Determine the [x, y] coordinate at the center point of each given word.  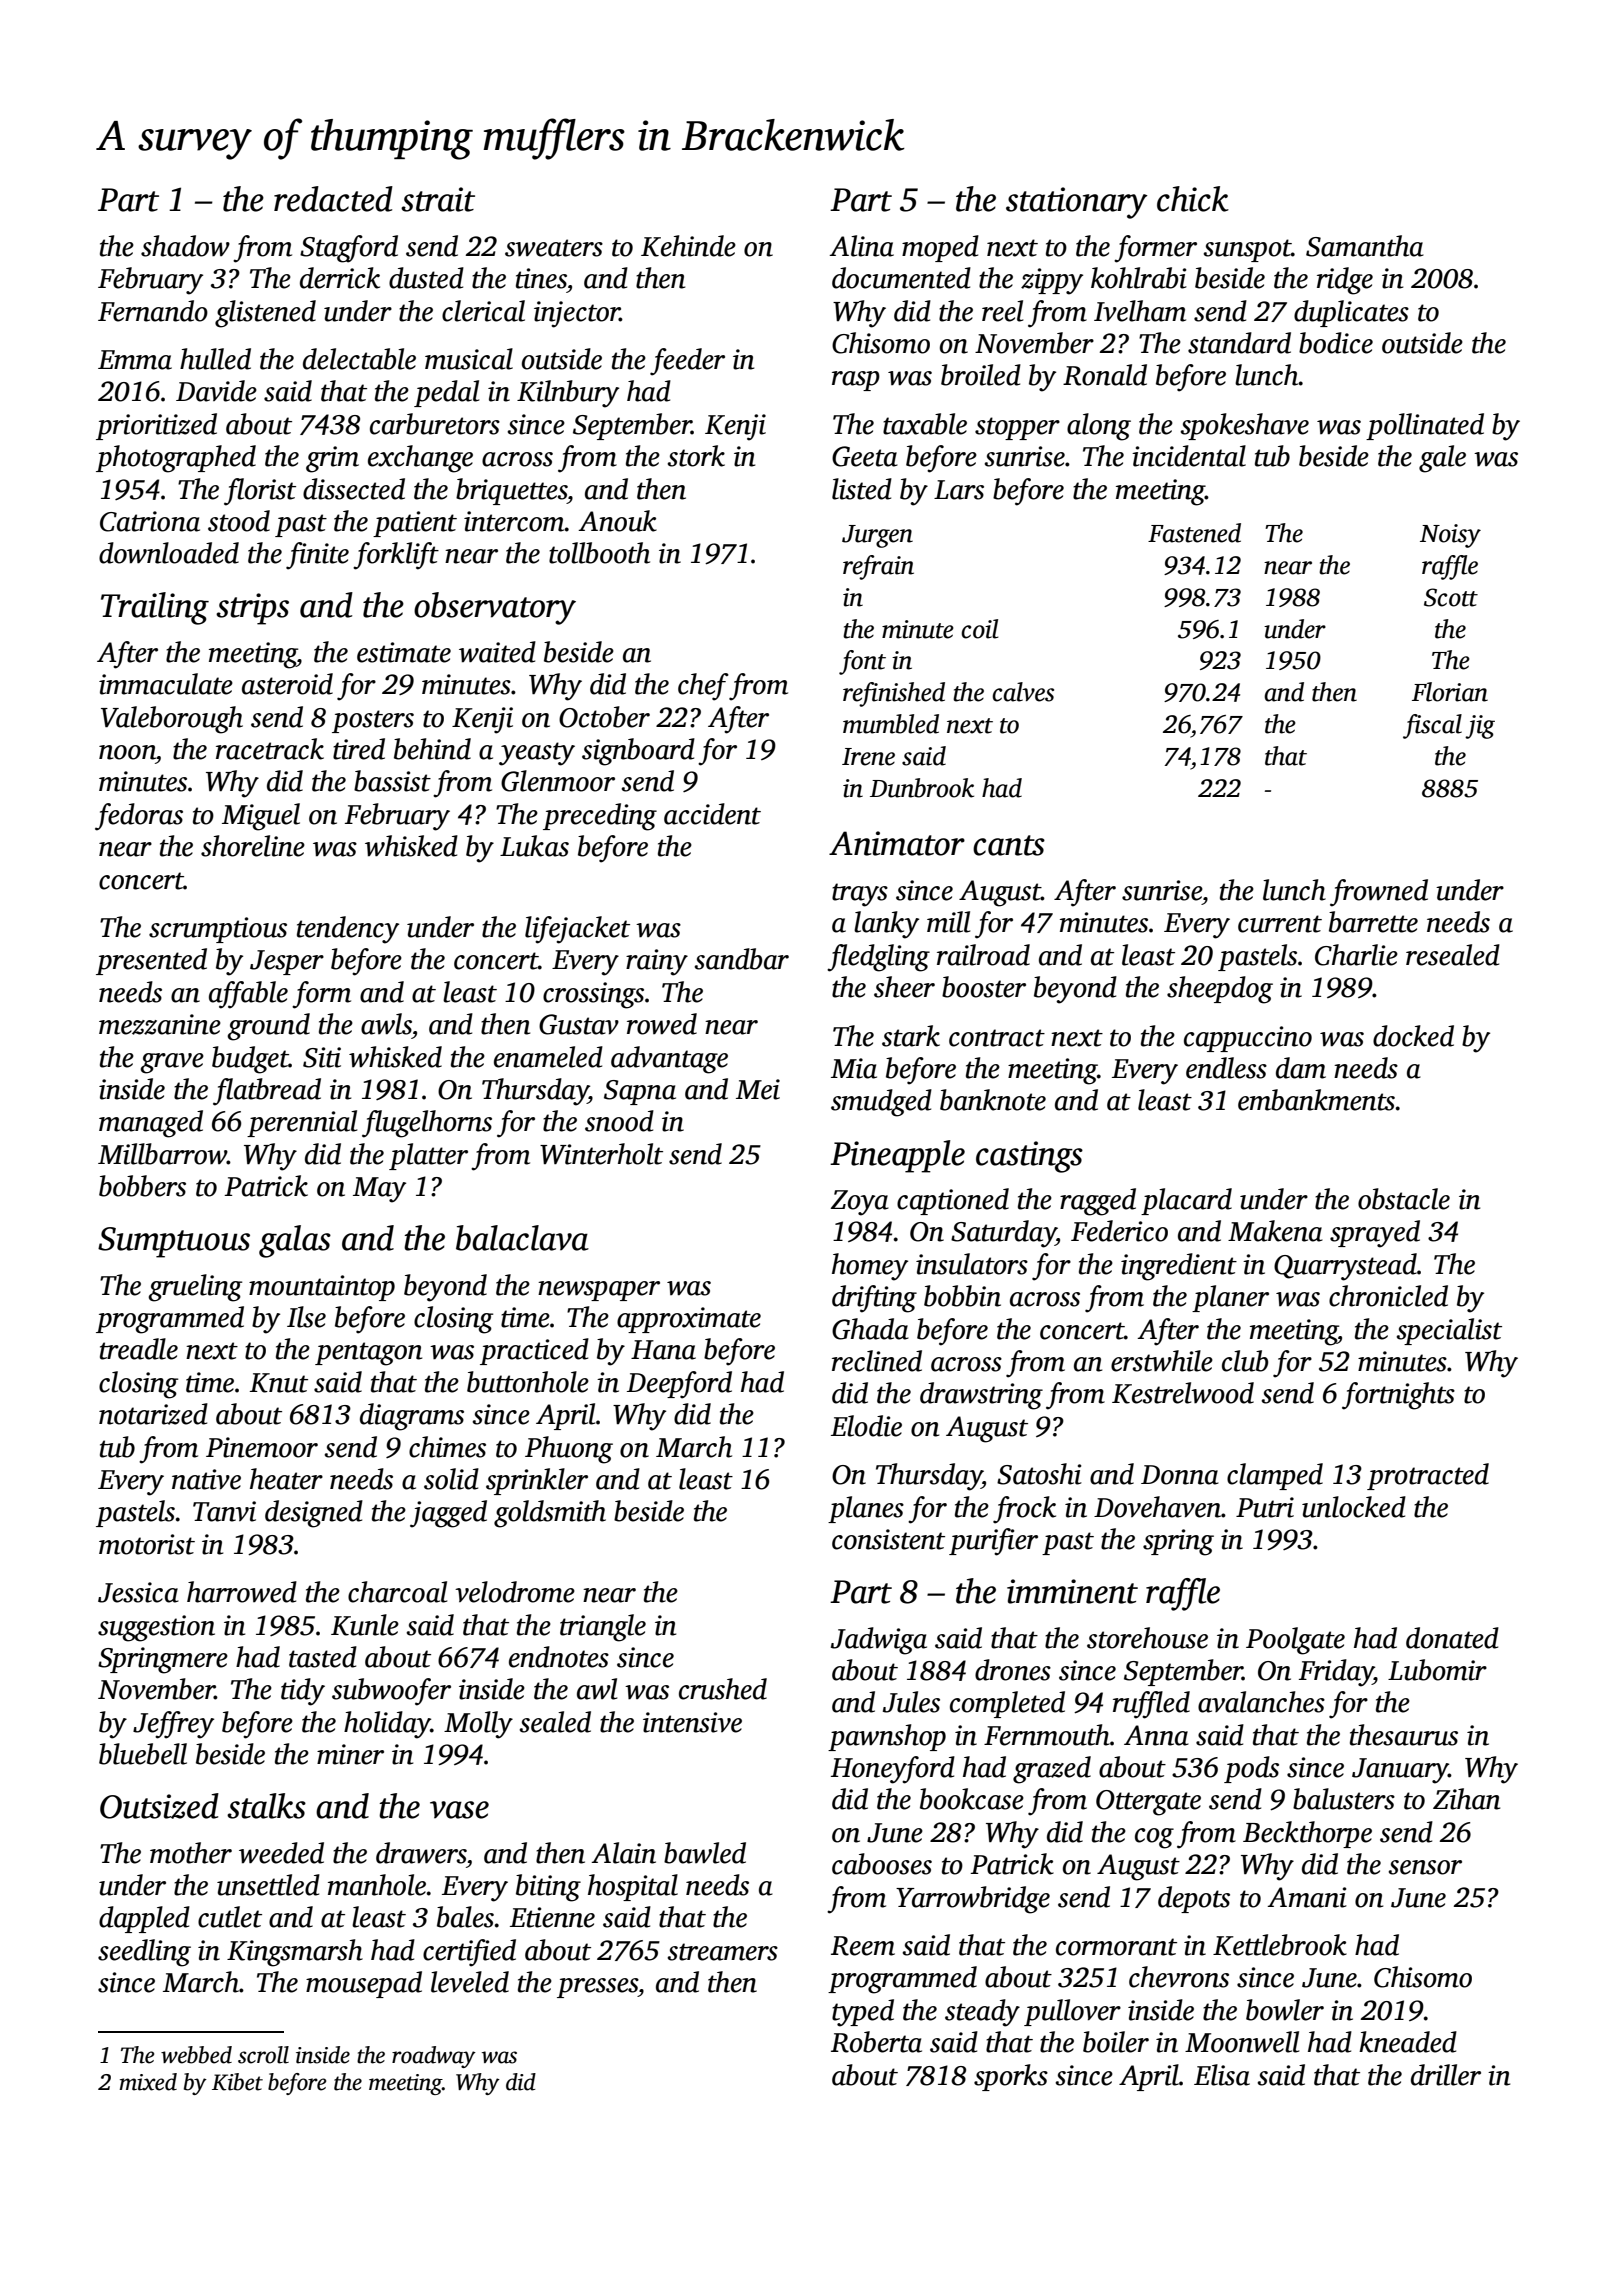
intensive [692, 1722]
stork [696, 456]
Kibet [237, 2082]
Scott [1451, 597]
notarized [153, 1414]
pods [1251, 1769]
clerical [483, 311]
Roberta [876, 2042]
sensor [1425, 1867]
